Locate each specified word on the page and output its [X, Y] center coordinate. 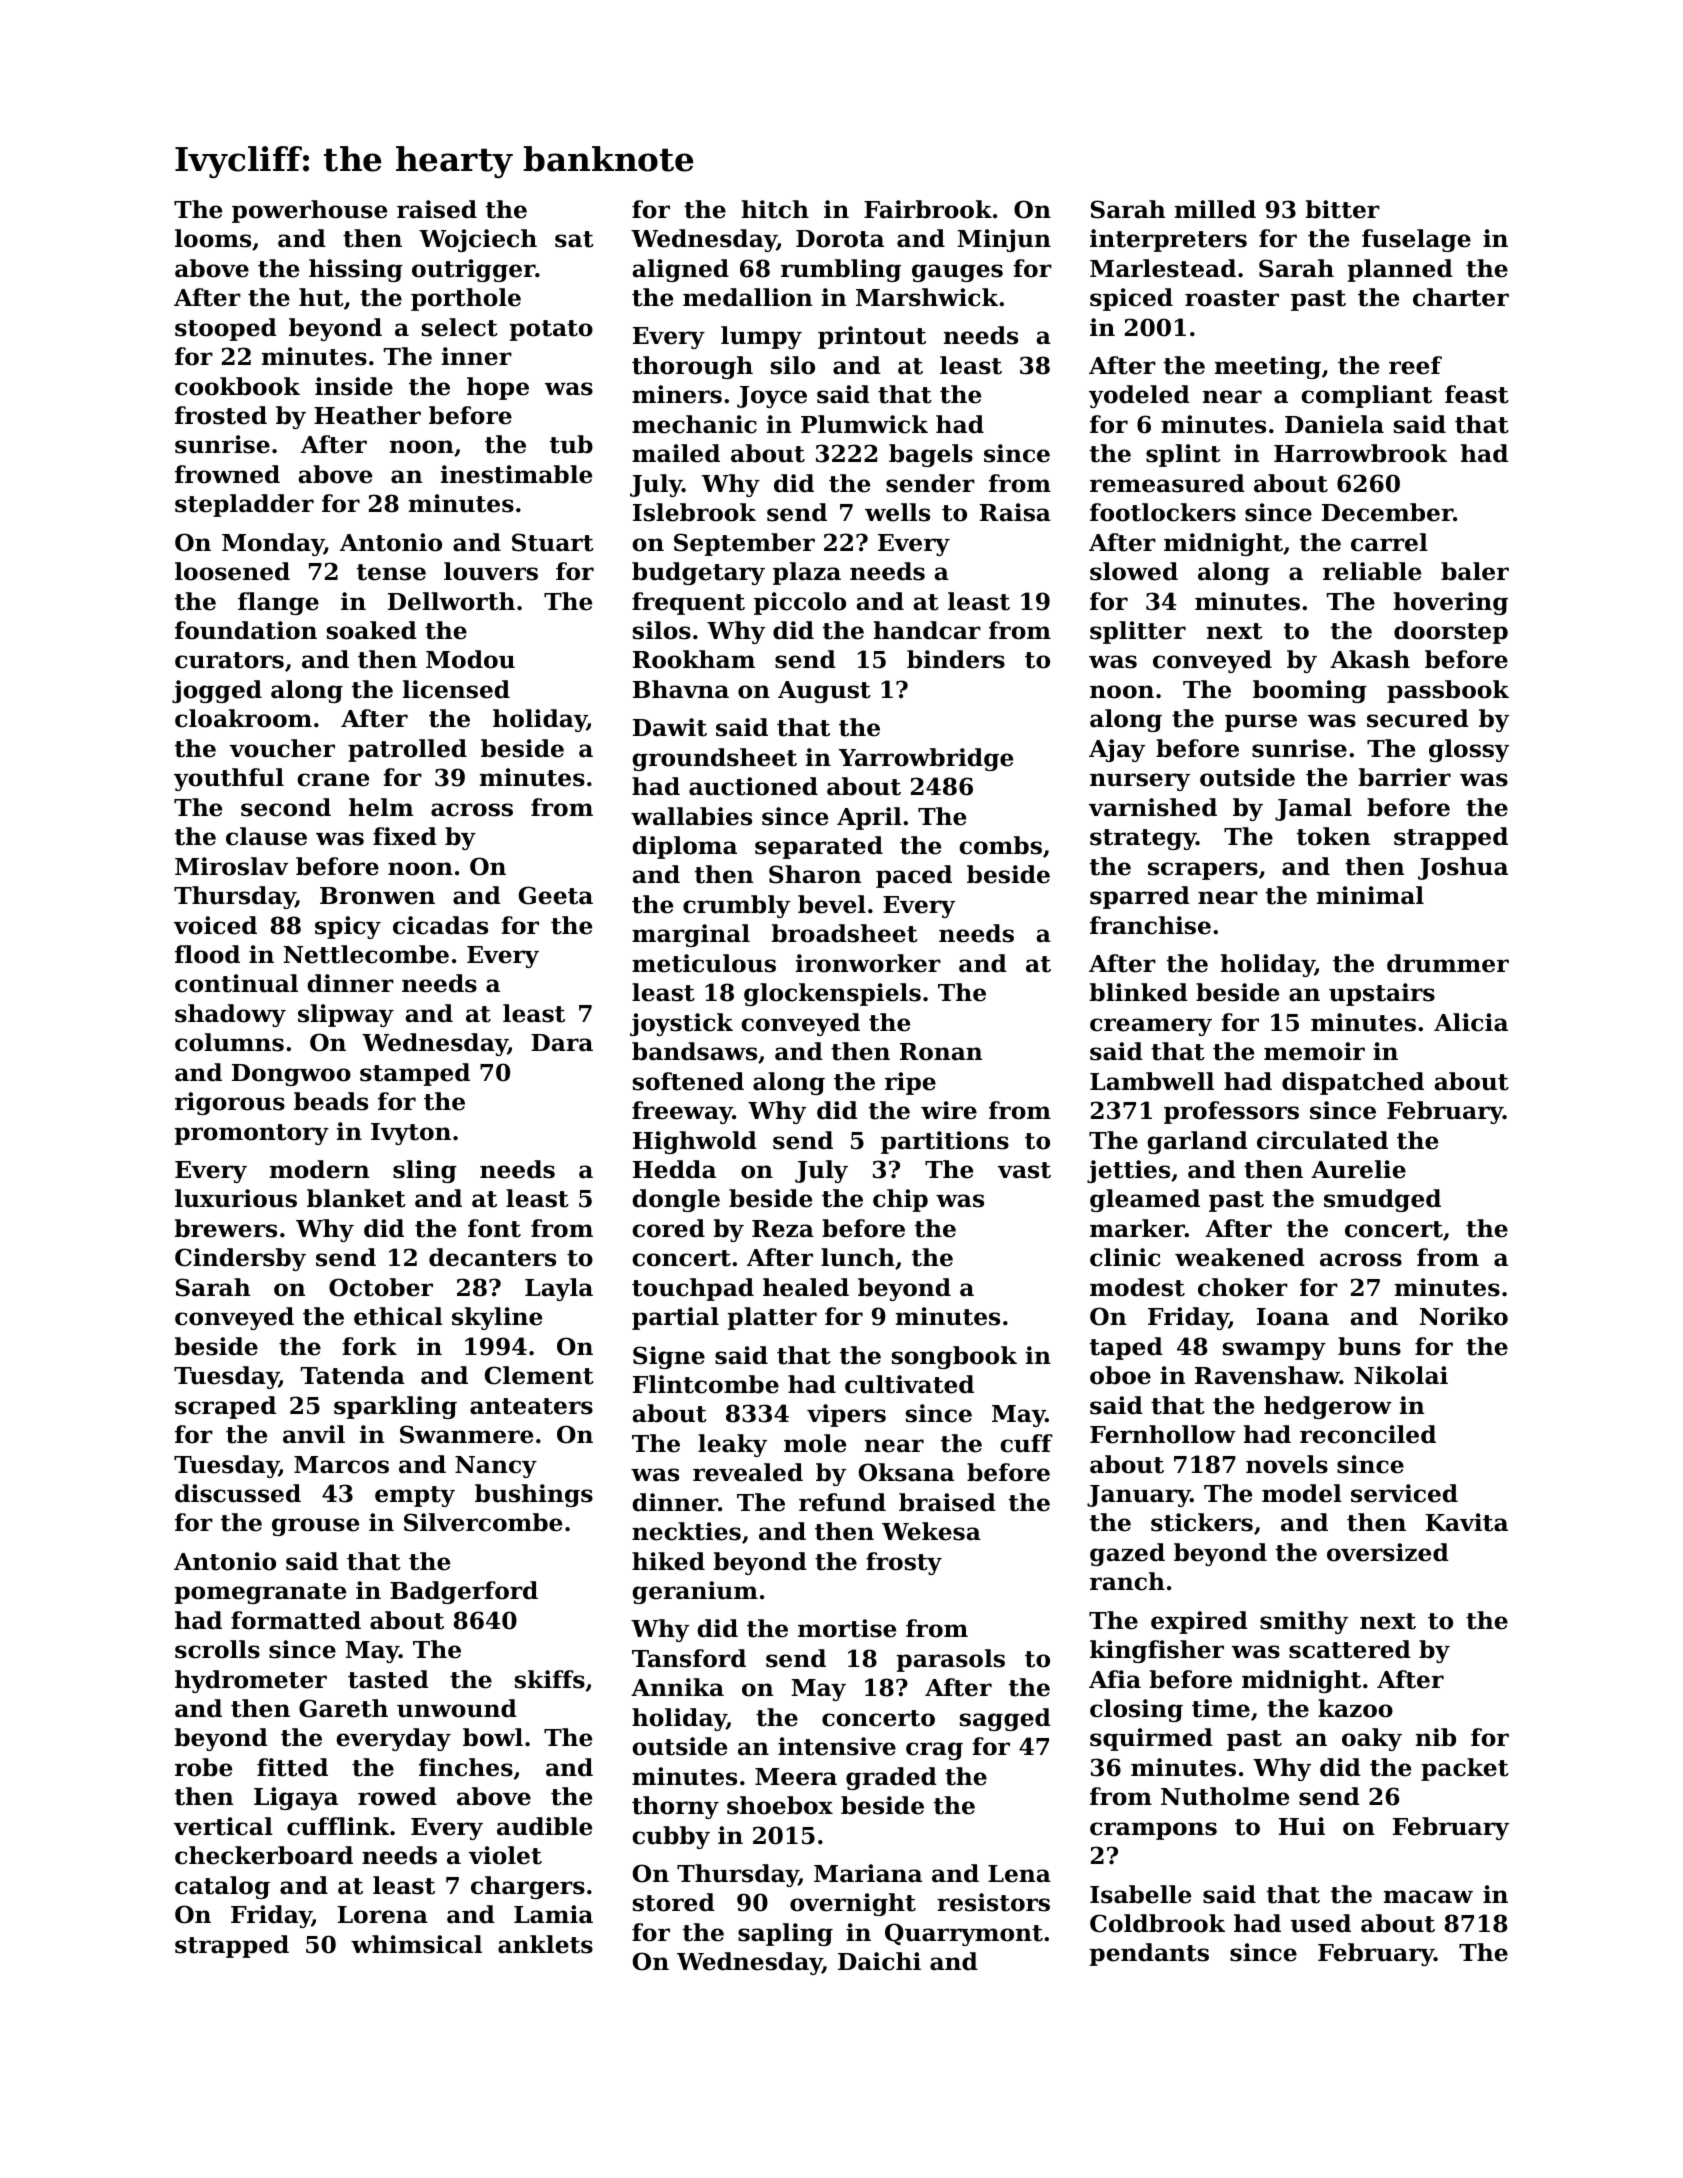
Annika [677, 1687]
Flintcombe [706, 1384]
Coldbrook [1157, 1923]
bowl [493, 1737]
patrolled [407, 750]
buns [1369, 1346]
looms [213, 238]
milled [1215, 209]
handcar [927, 630]
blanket [356, 1198]
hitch [775, 209]
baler [1475, 571]
